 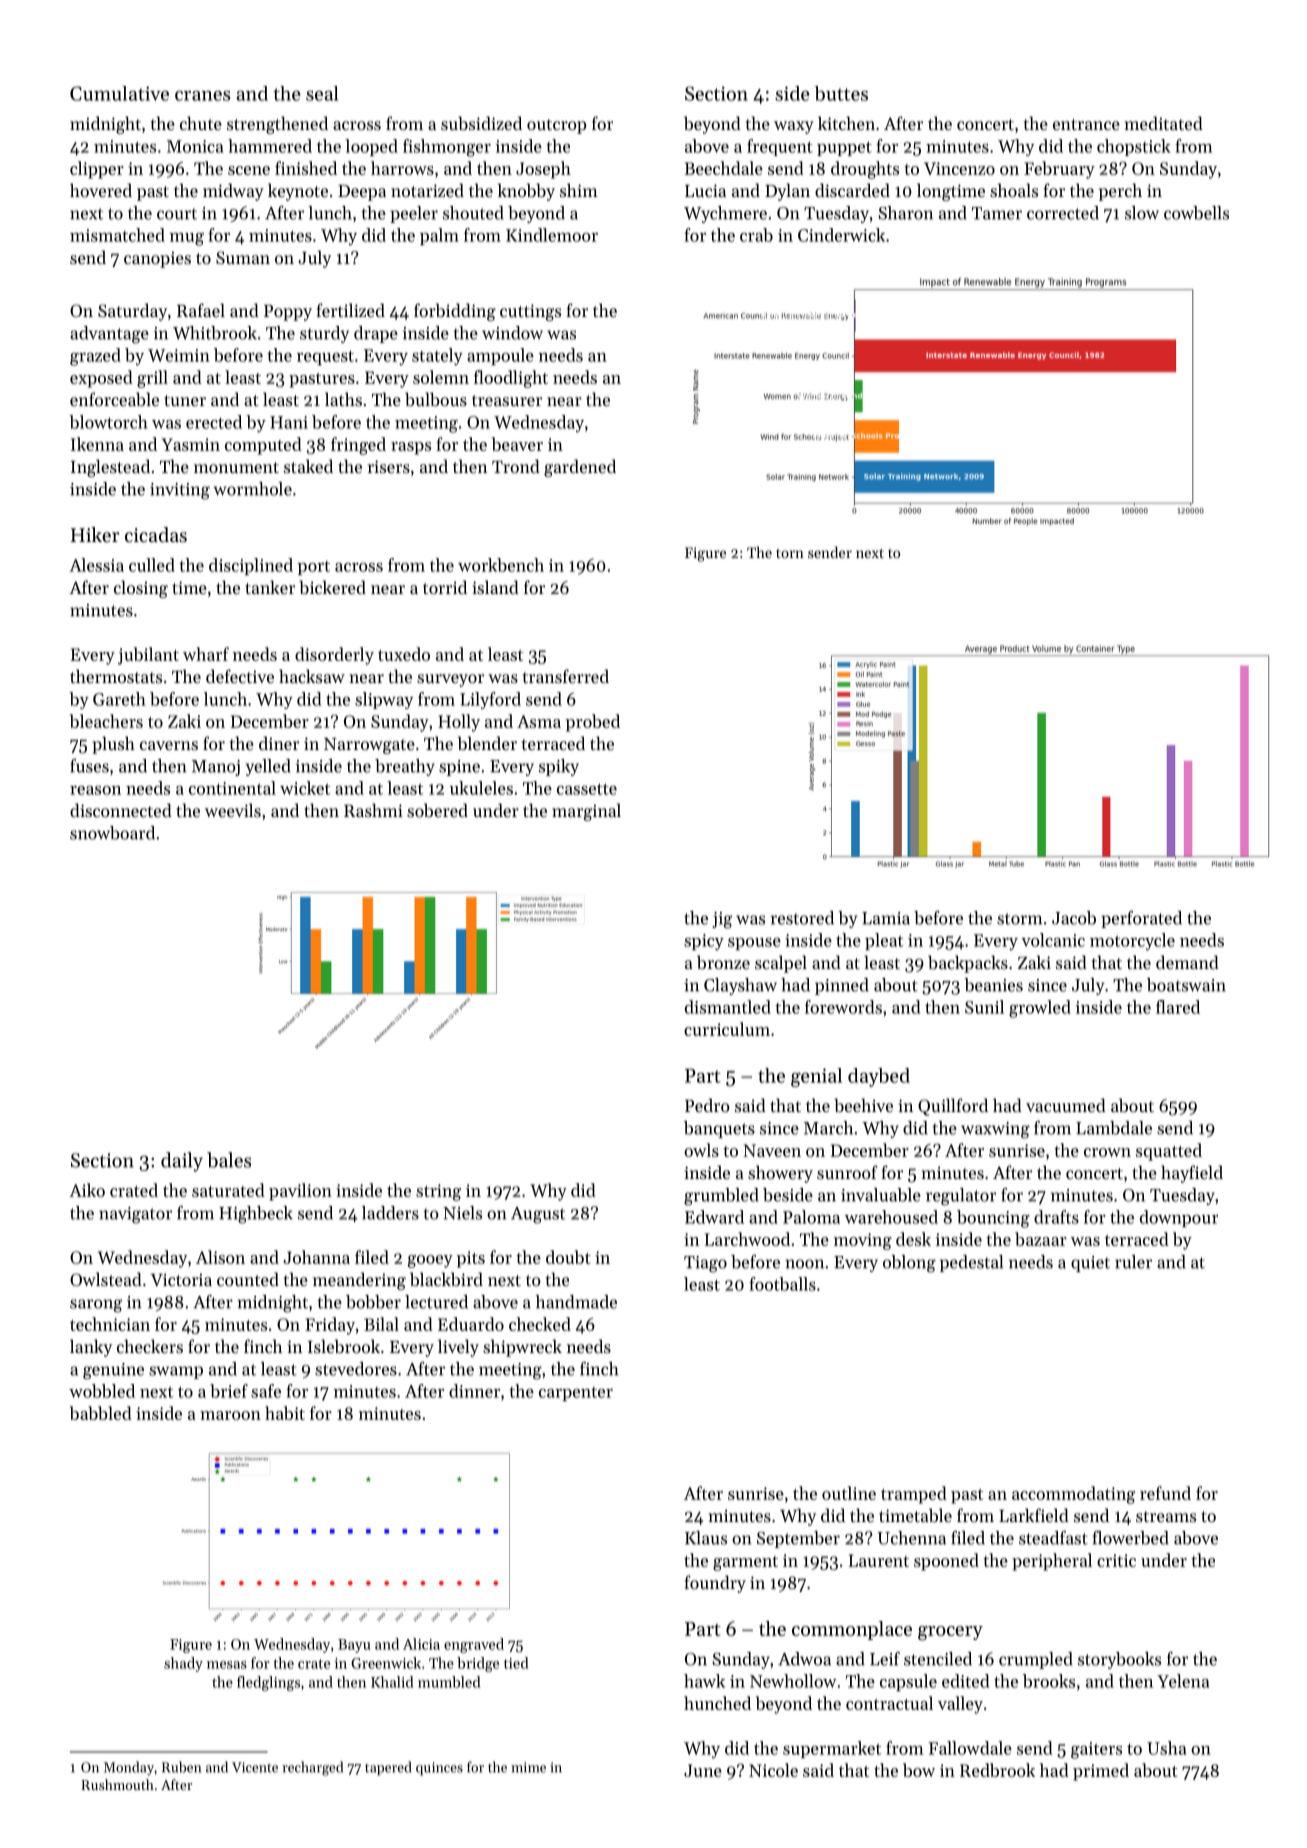 What do you see at coordinates (1134, 147) in the image?
I see `chopstick` at bounding box center [1134, 147].
